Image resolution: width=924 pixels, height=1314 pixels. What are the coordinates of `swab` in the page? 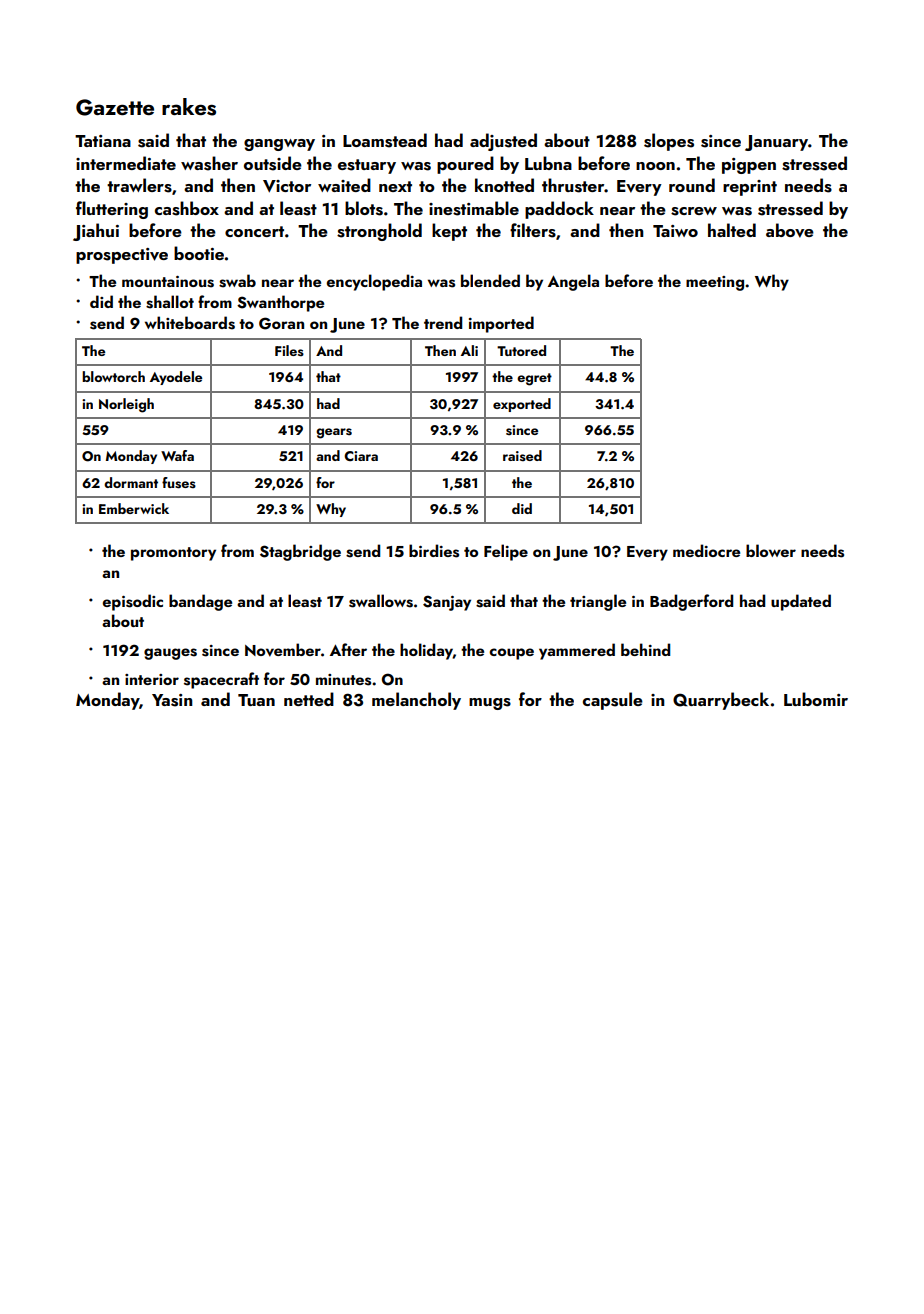 It's located at (237, 281).
